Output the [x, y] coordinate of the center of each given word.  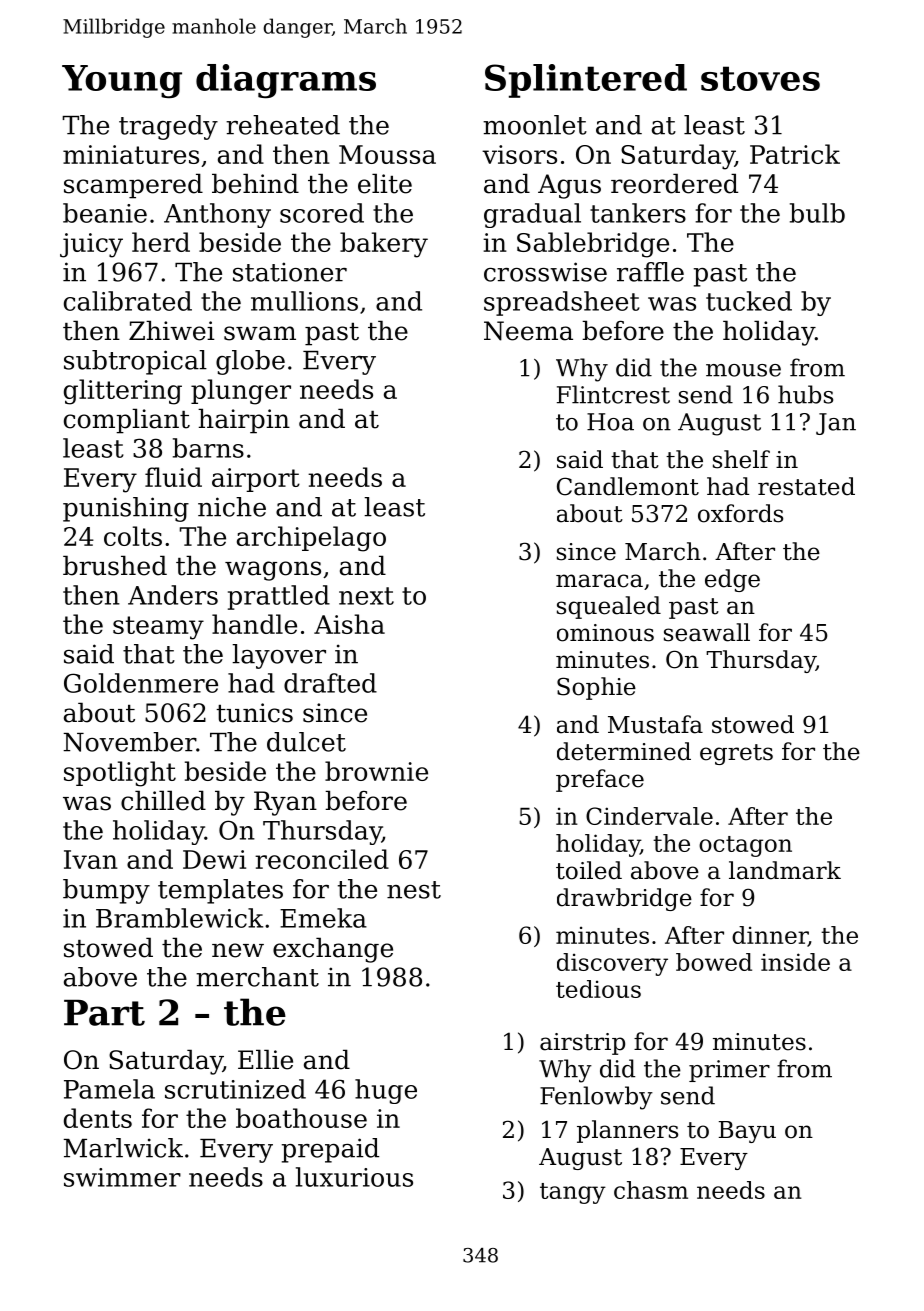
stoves [760, 78]
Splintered [586, 81]
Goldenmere [141, 683]
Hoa [610, 422]
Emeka [323, 918]
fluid [173, 477]
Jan [836, 424]
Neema [528, 331]
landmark [785, 870]
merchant [257, 977]
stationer [290, 272]
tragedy [168, 127]
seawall [707, 632]
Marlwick [123, 1148]
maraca [599, 581]
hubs [805, 394]
